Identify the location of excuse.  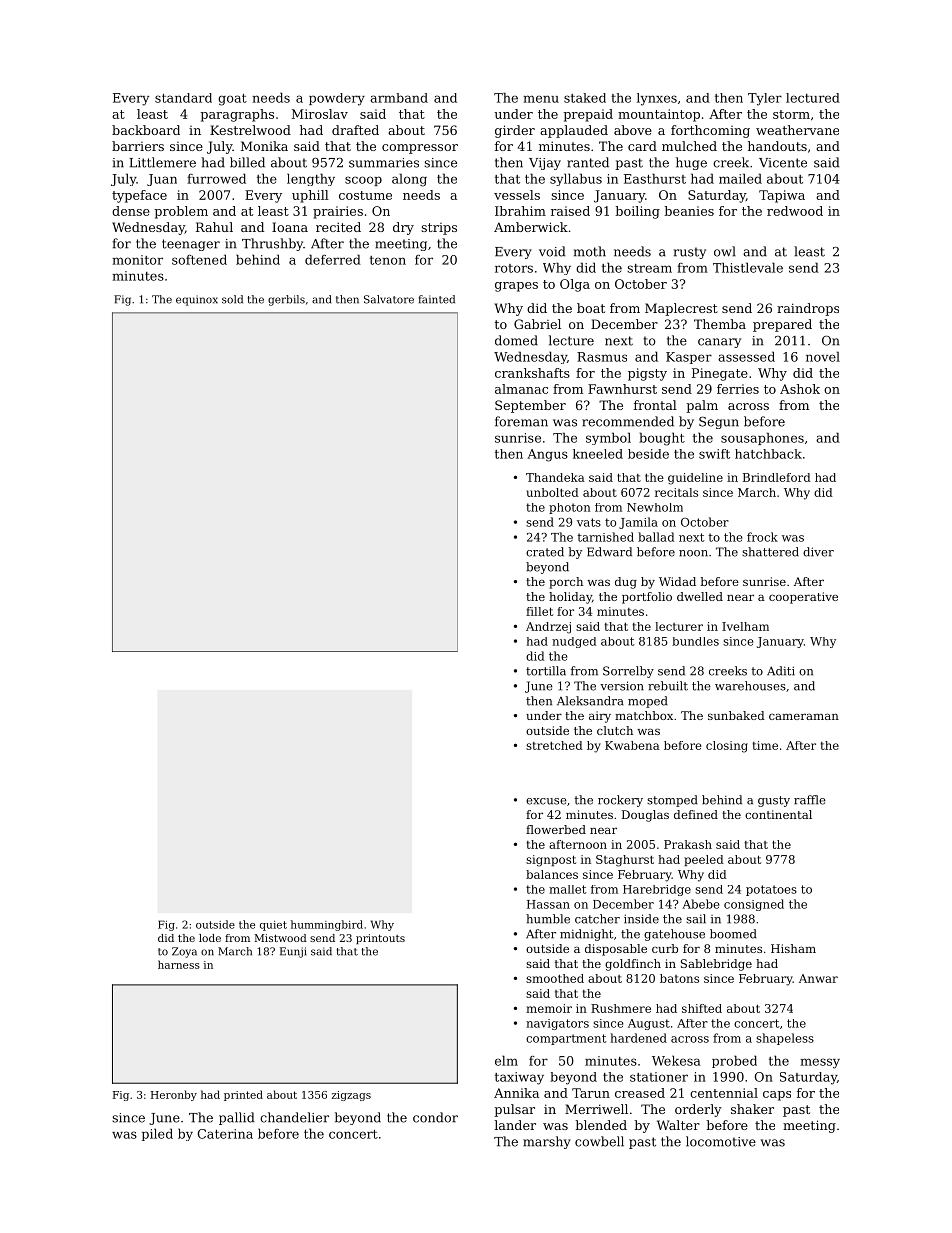
(546, 801).
